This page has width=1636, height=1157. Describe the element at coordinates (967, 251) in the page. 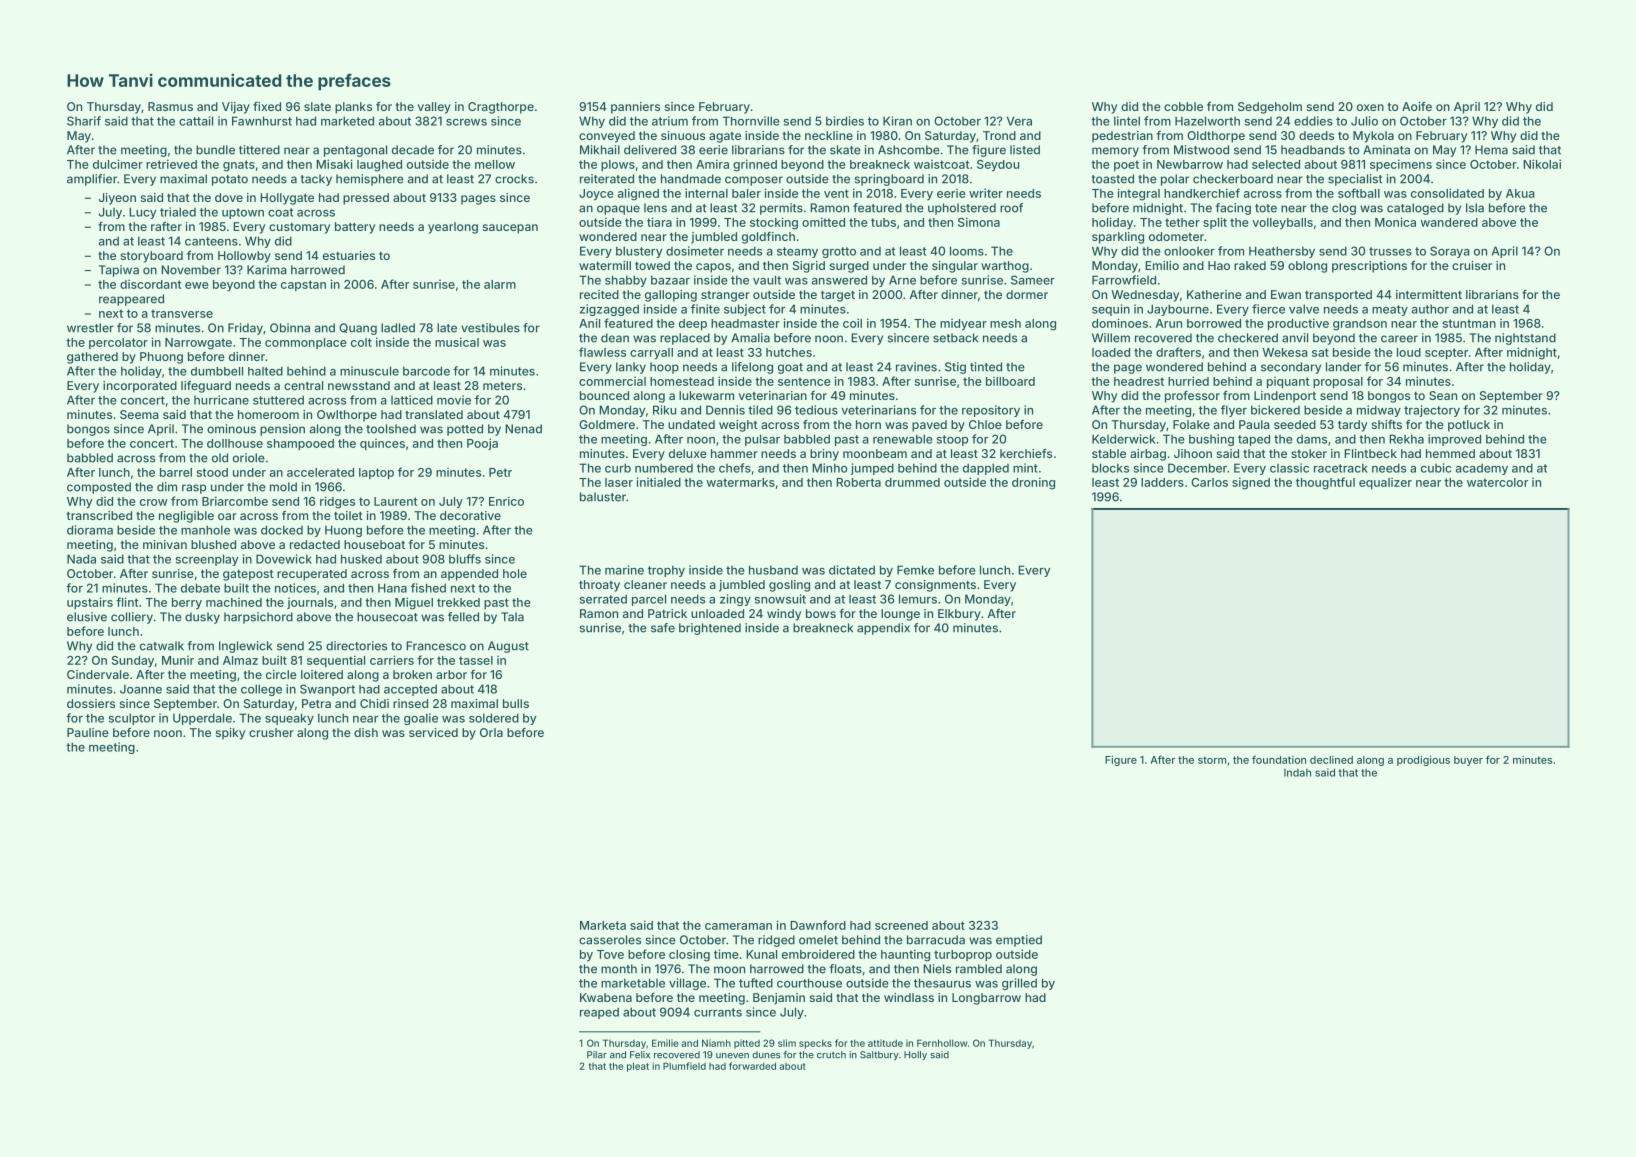

I see `looms` at that location.
